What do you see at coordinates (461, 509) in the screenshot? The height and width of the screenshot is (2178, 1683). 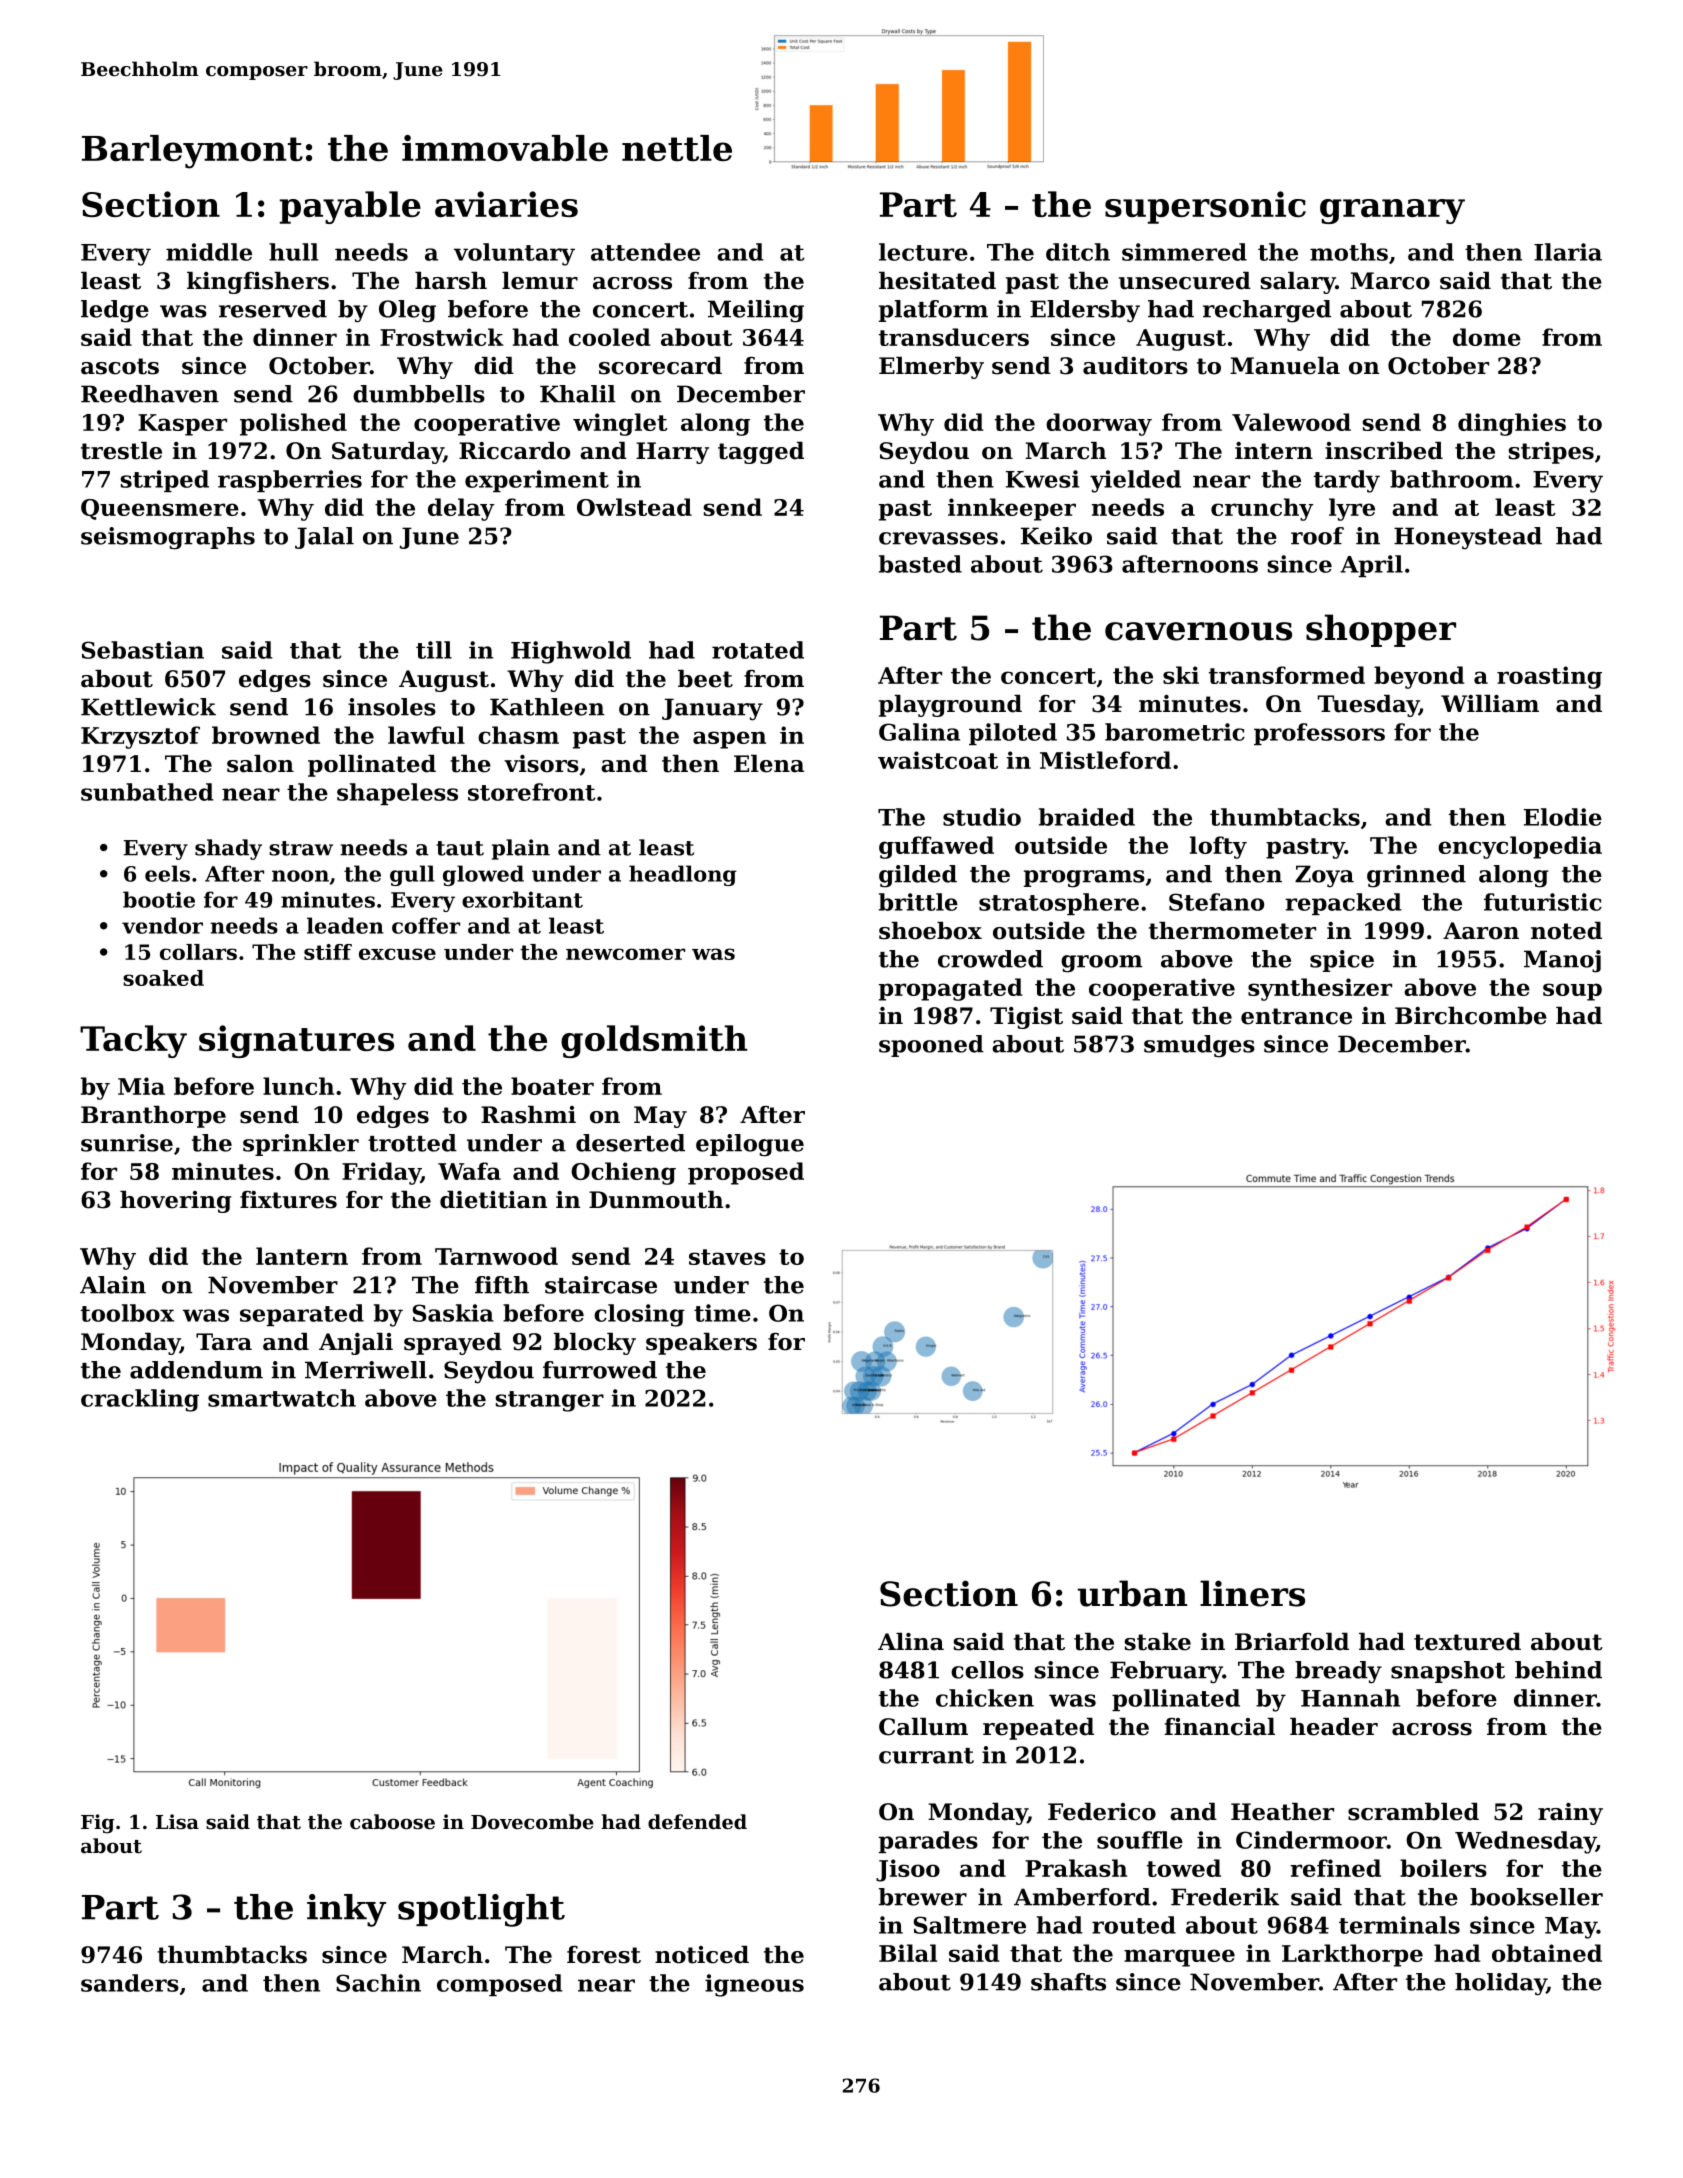 I see `delay` at bounding box center [461, 509].
